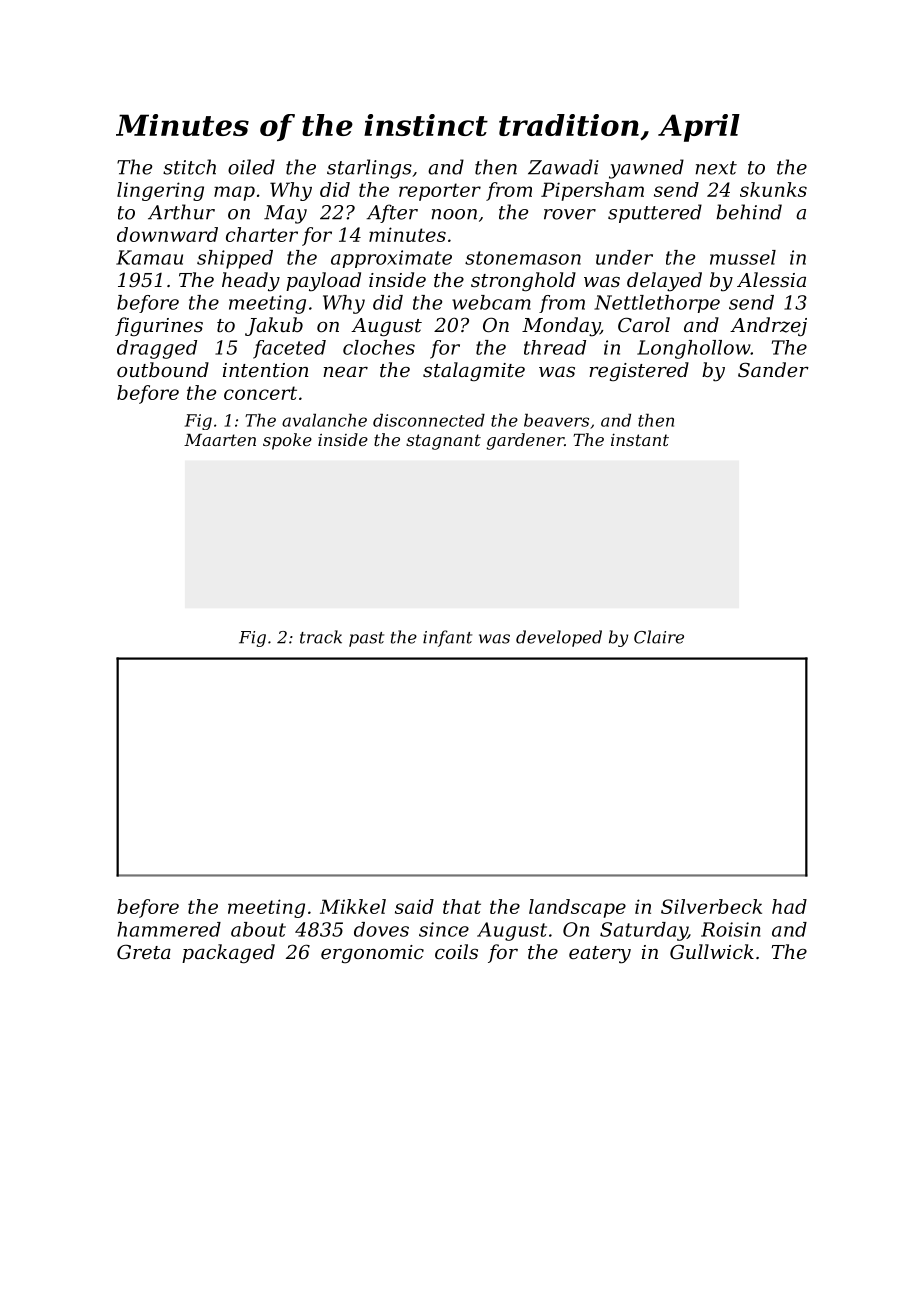  Describe the element at coordinates (563, 167) in the document. I see `Zawadi` at that location.
